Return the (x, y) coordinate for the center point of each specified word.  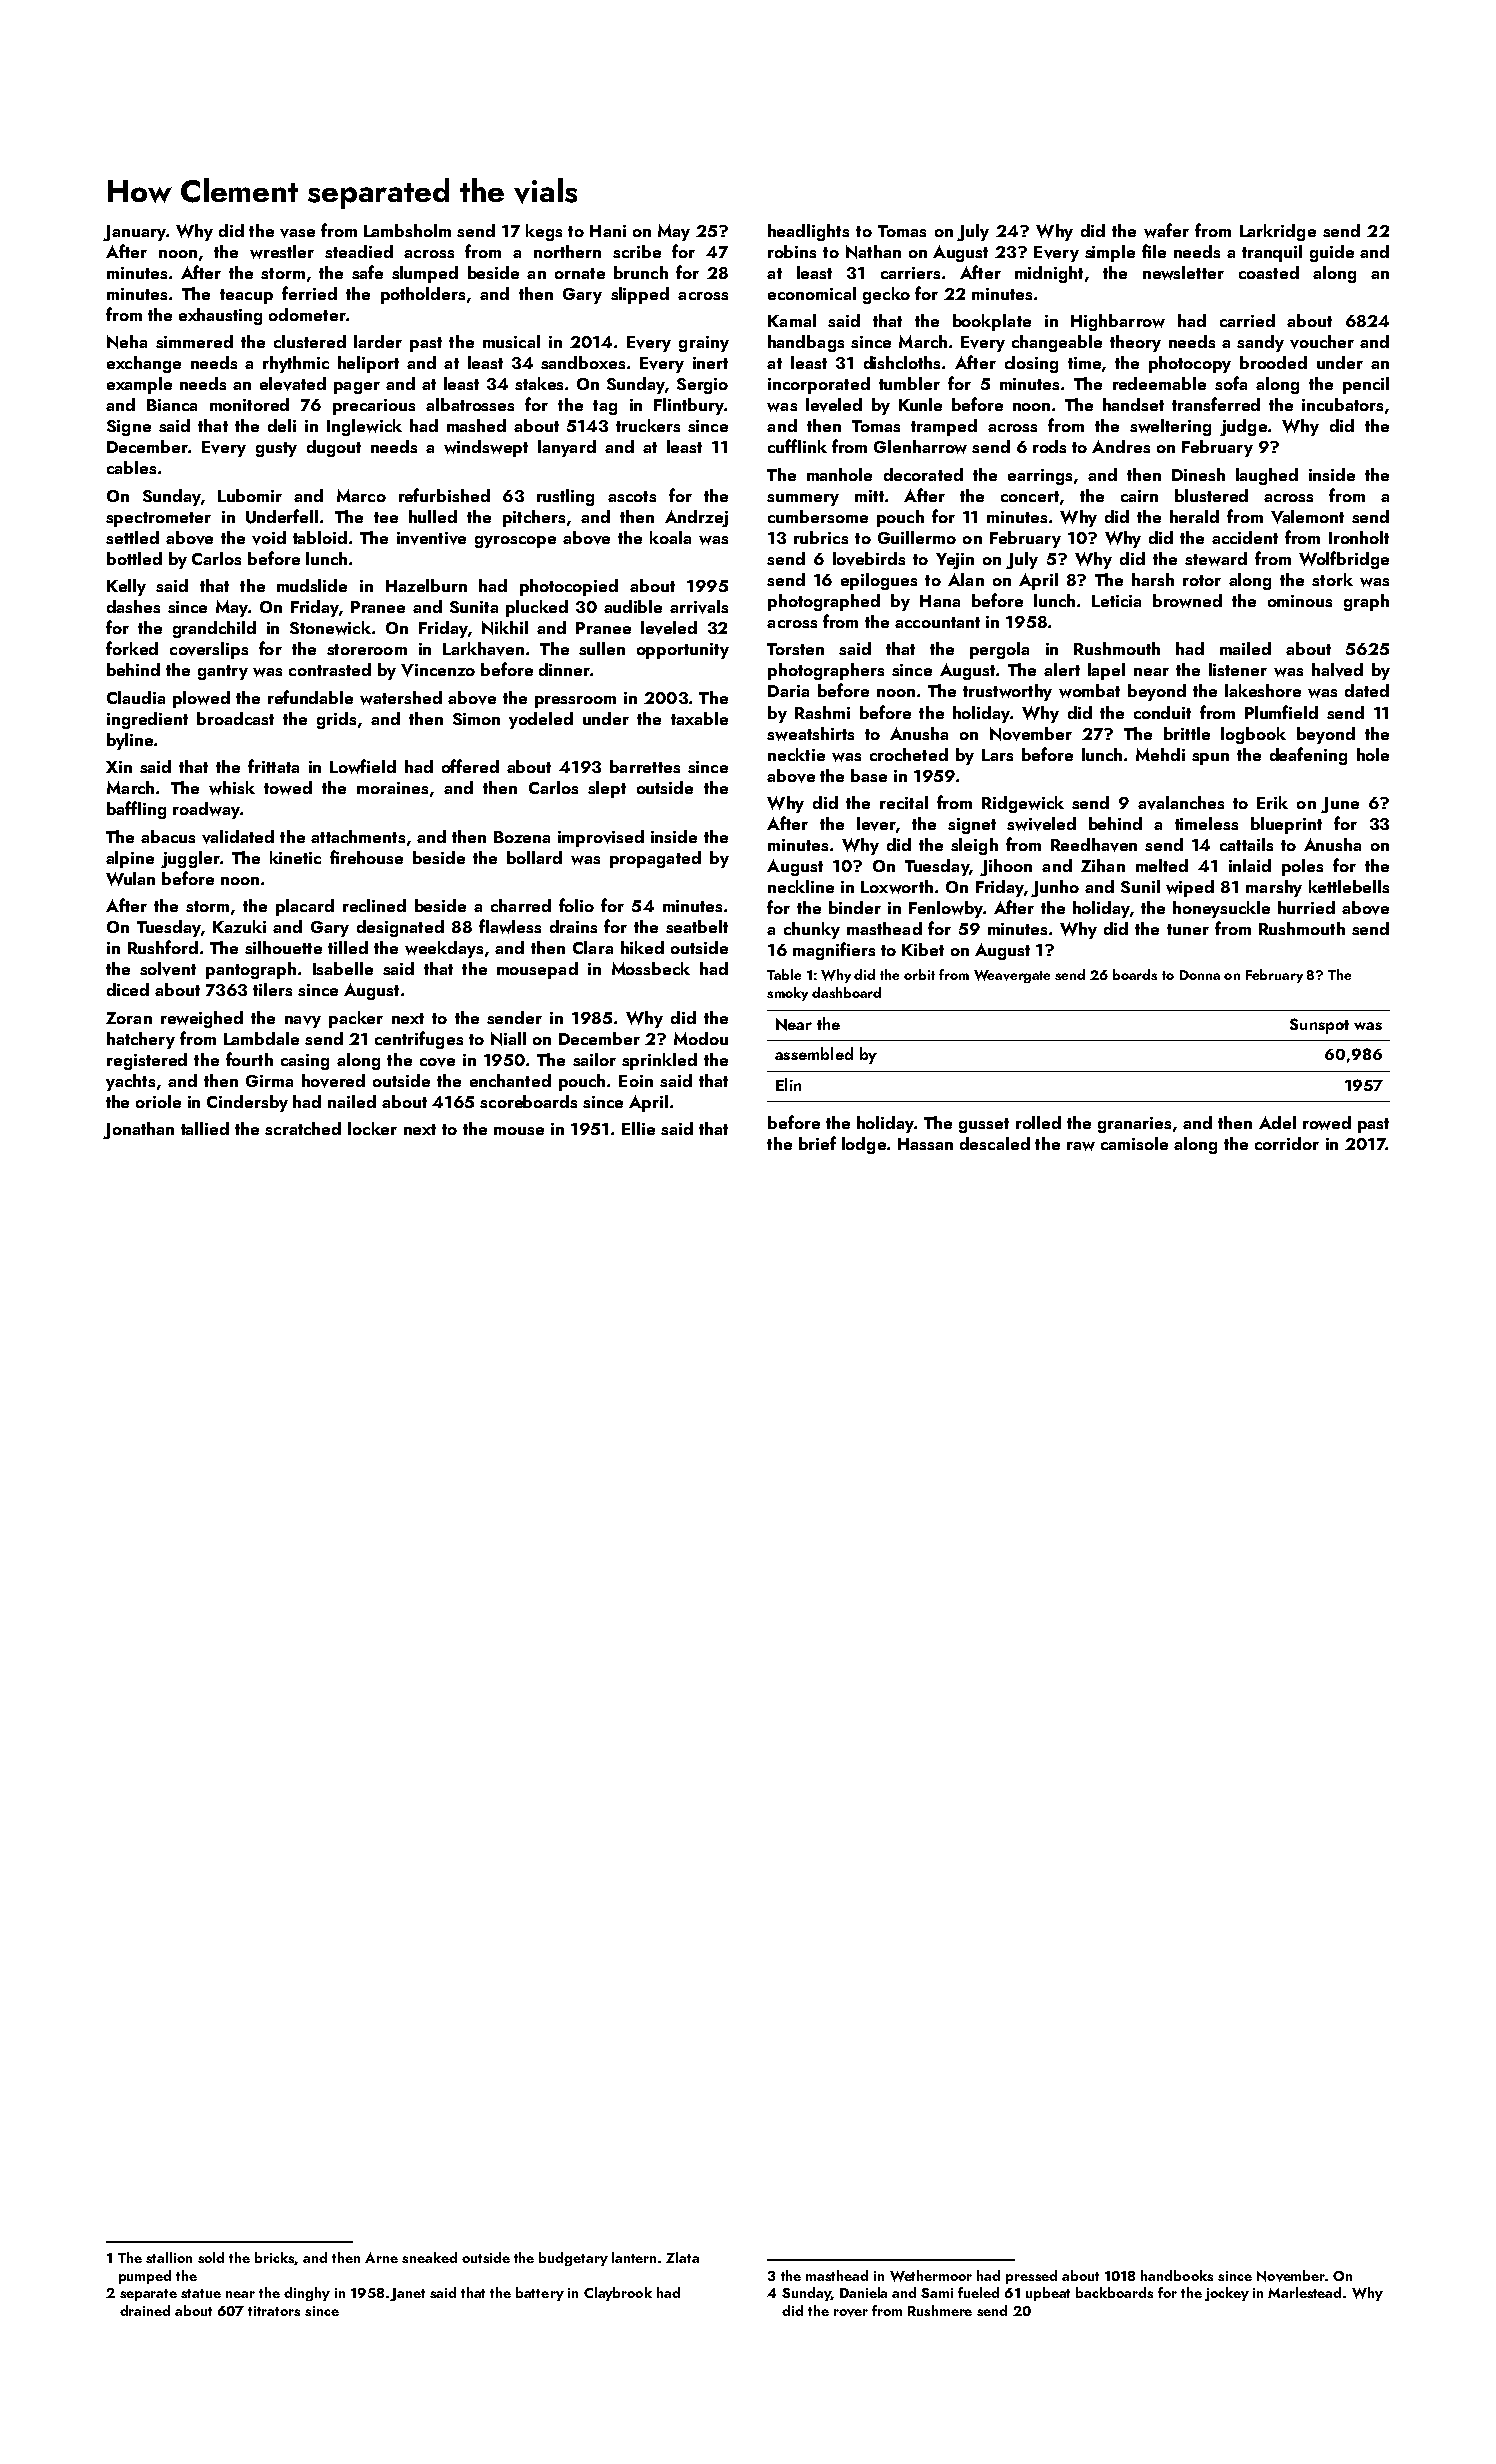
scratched (303, 1128)
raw (1081, 1146)
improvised (601, 838)
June (1340, 805)
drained (145, 2310)
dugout (334, 448)
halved (1337, 670)
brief (817, 1143)
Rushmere (940, 2310)
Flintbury (689, 406)
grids (336, 720)
